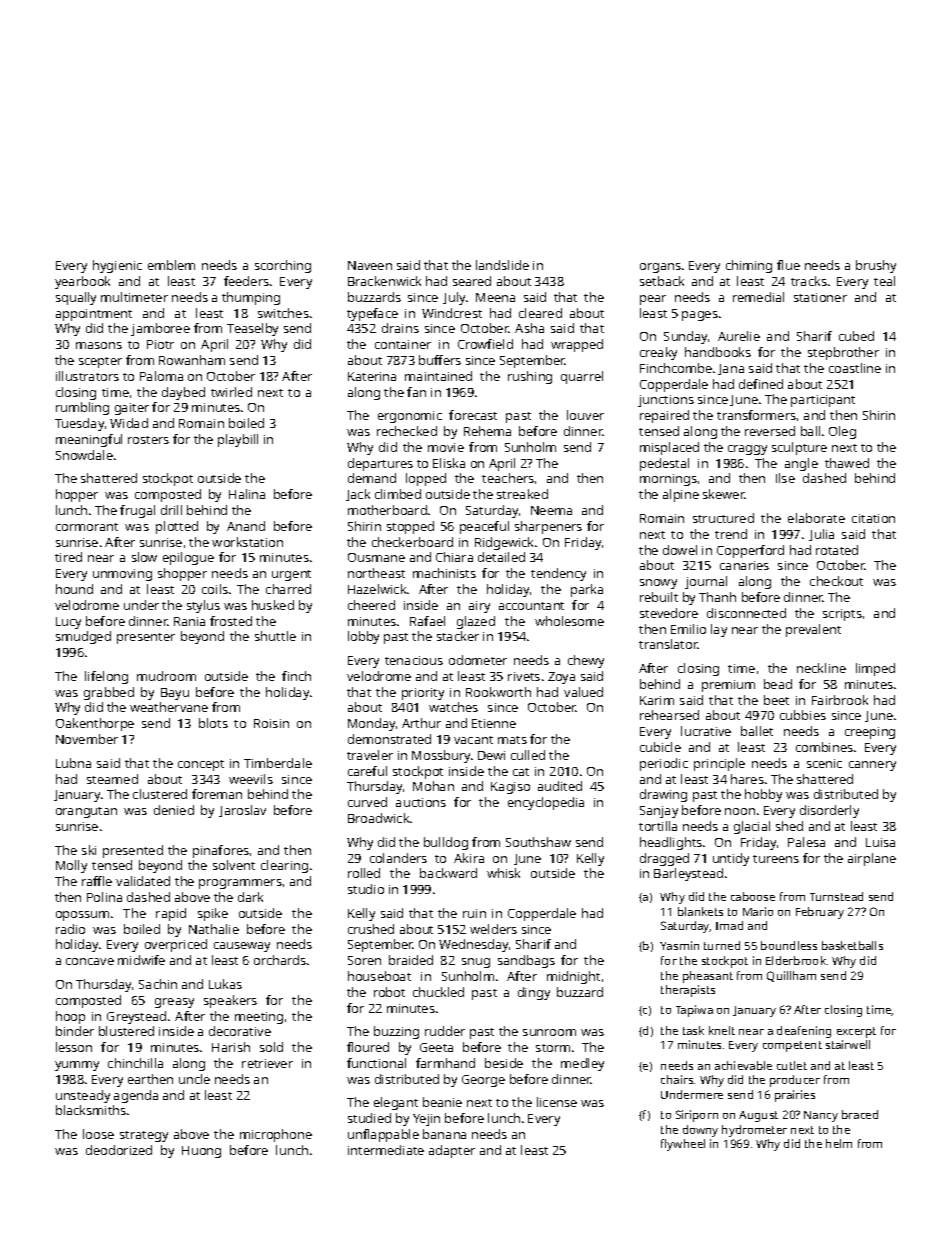  What do you see at coordinates (79, 424) in the screenshot?
I see `Tuesday` at bounding box center [79, 424].
